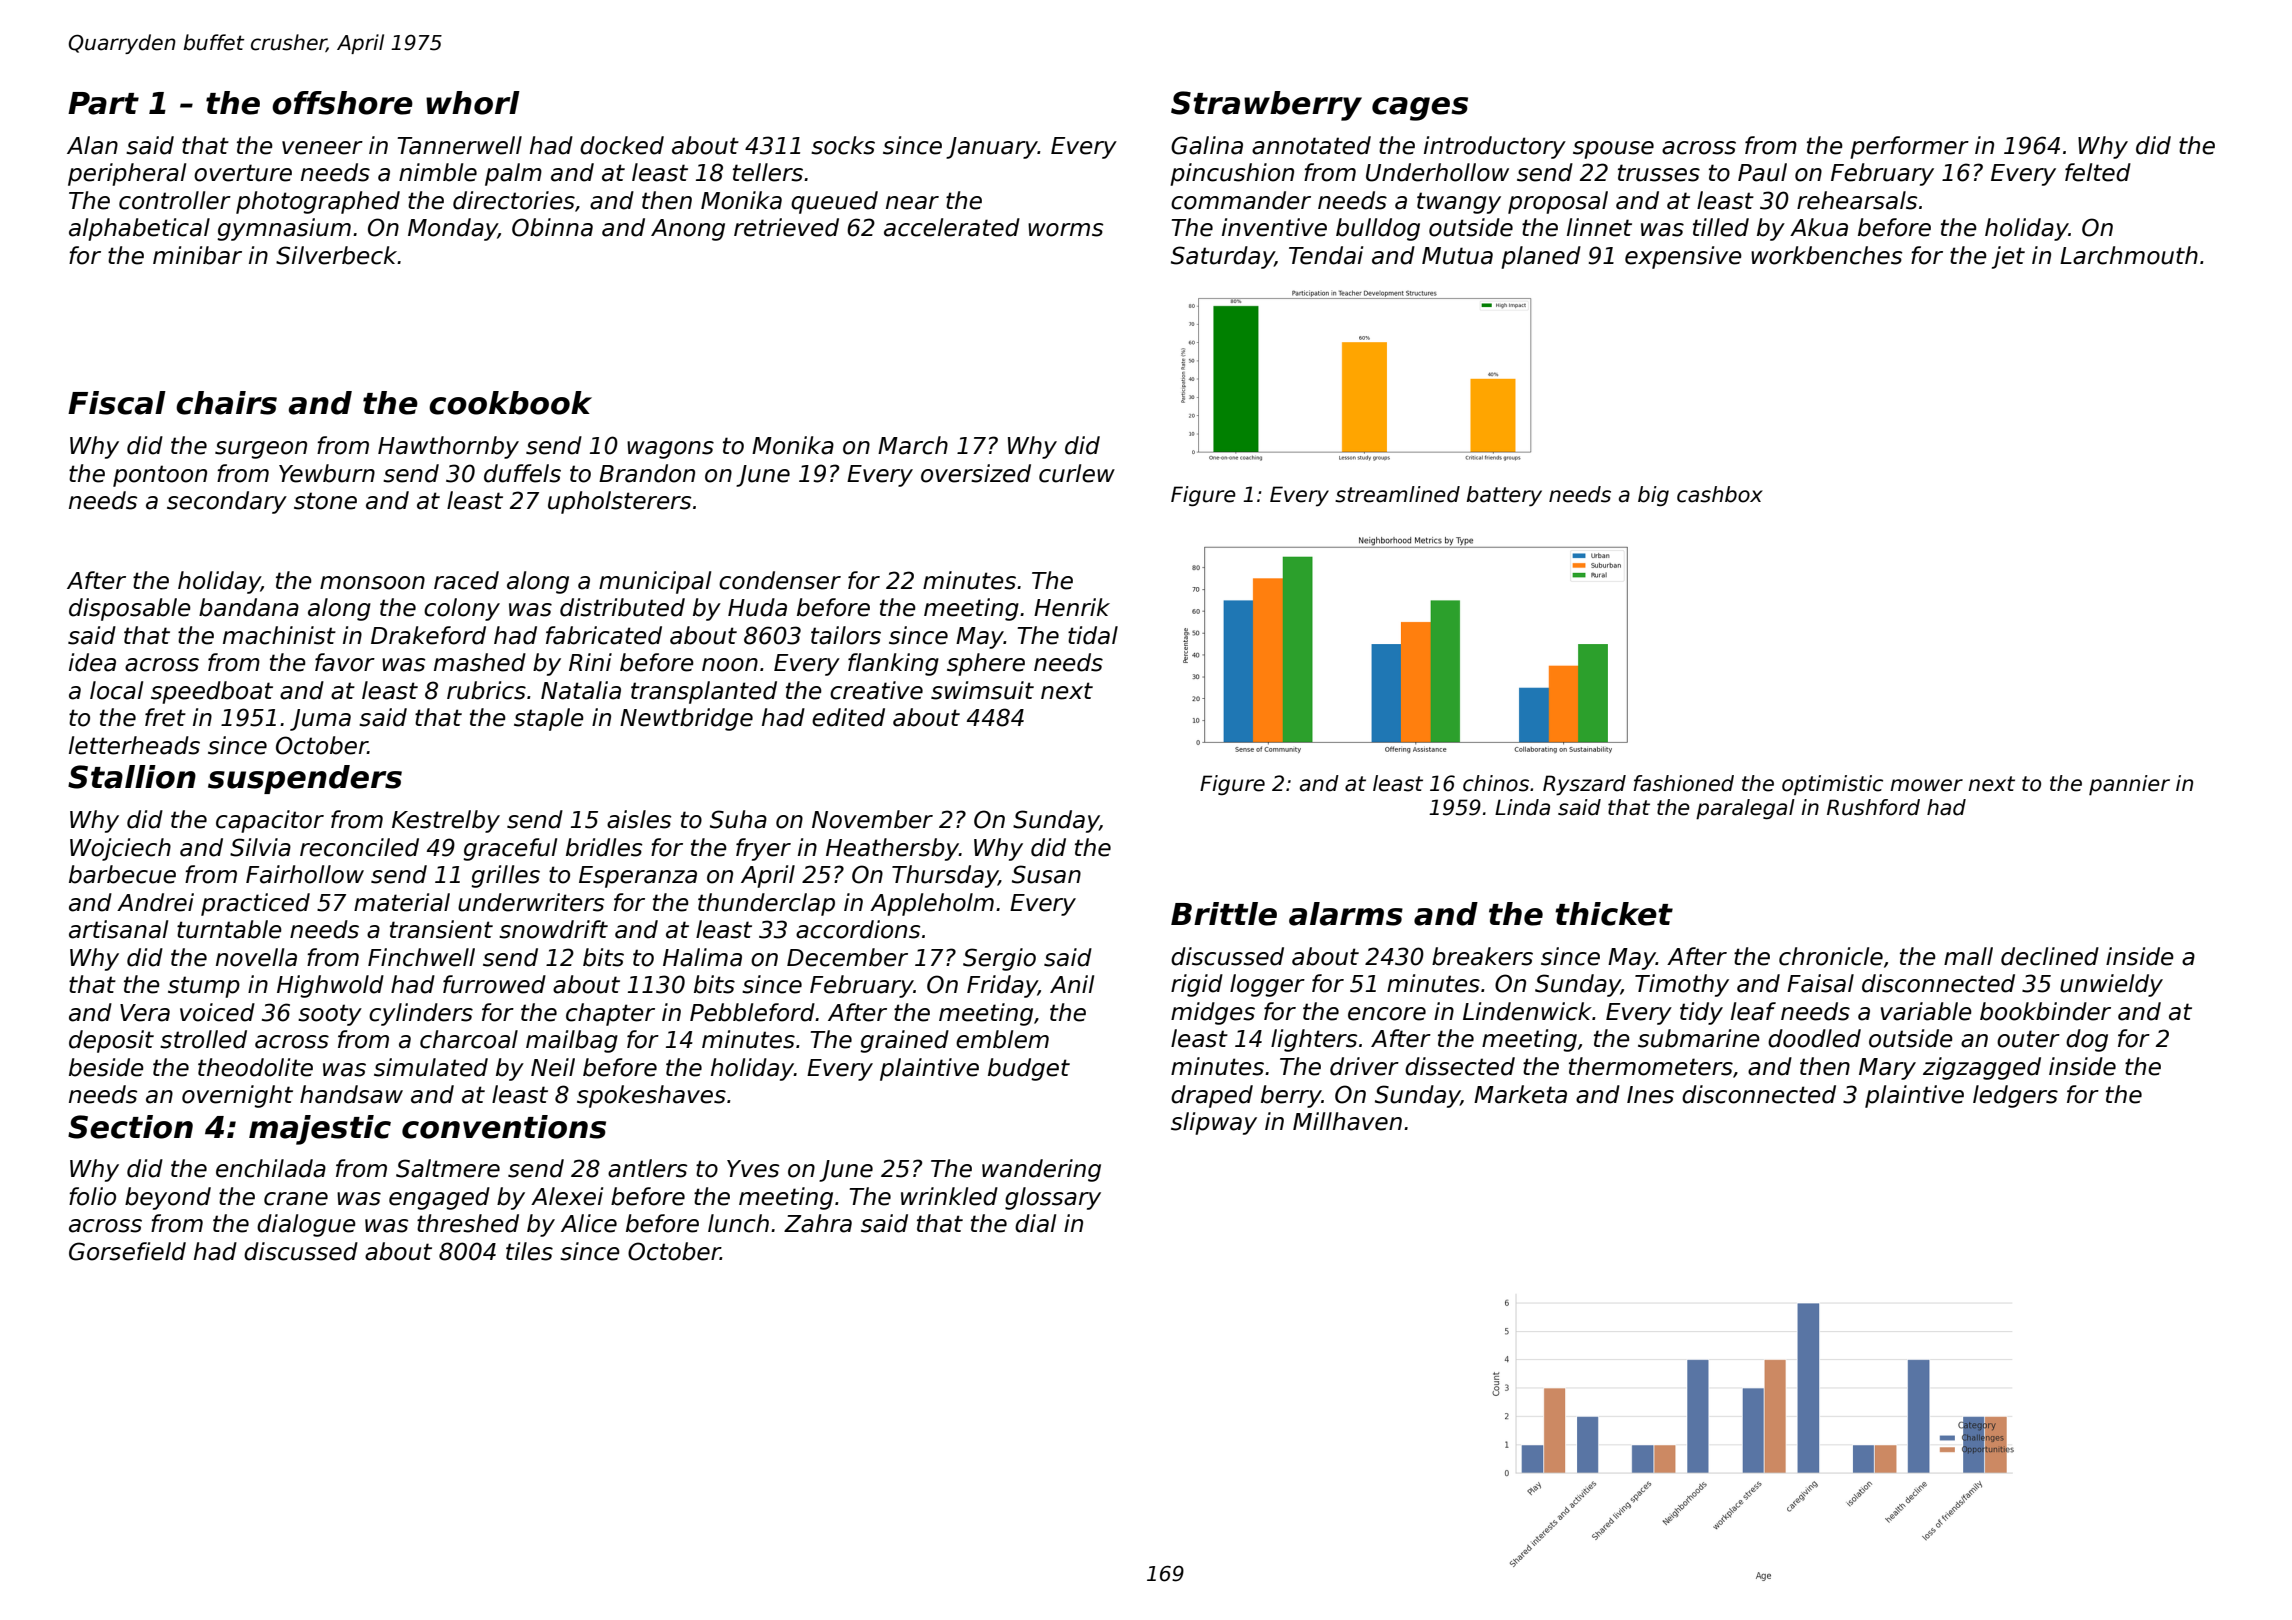  Describe the element at coordinates (1326, 255) in the screenshot. I see `Tendai` at that location.
